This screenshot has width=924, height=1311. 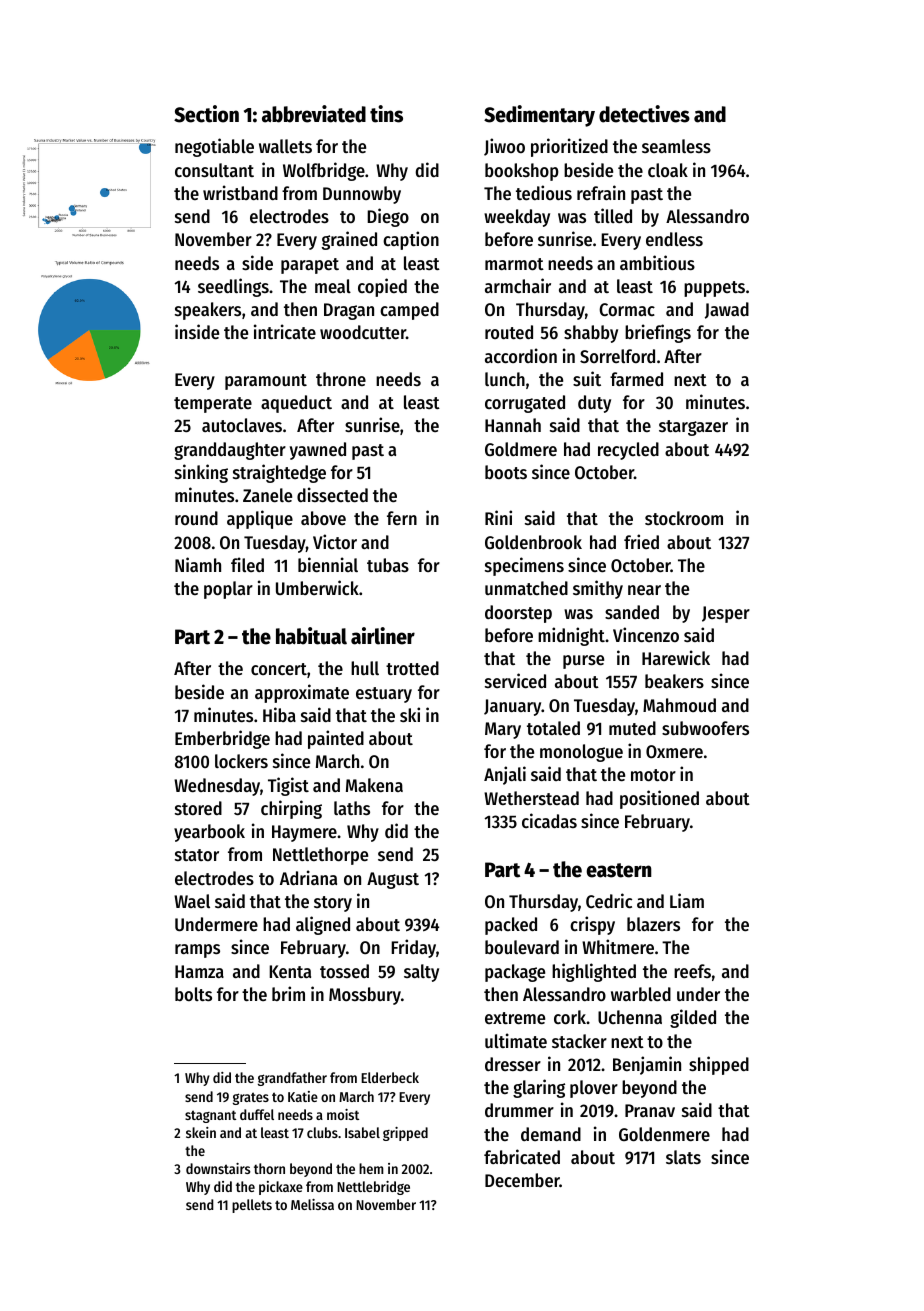 I want to click on Jawad, so click(x=727, y=310).
